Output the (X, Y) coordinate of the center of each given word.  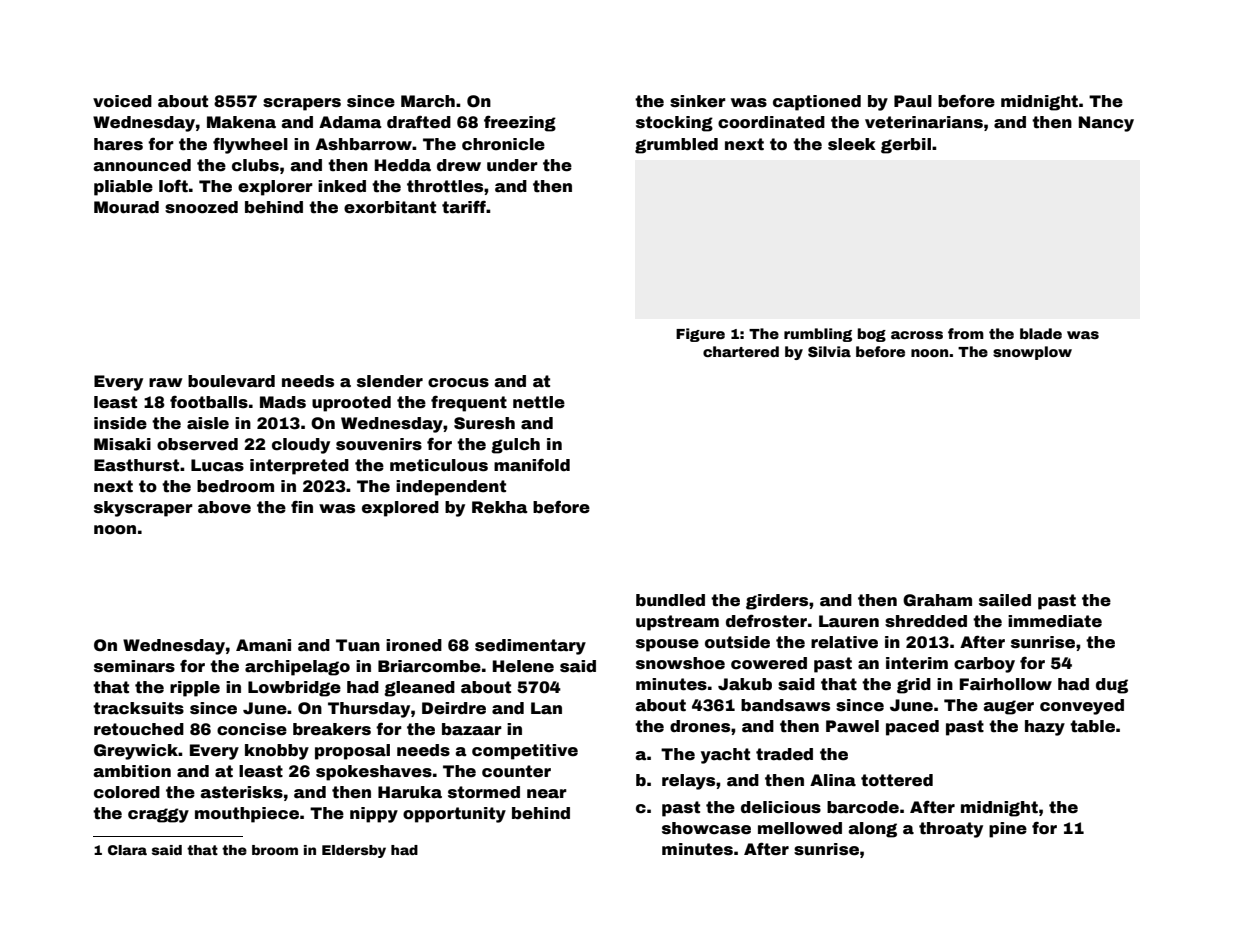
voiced (122, 101)
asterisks (241, 792)
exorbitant (390, 207)
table (1092, 726)
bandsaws (785, 705)
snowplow (1032, 353)
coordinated (771, 122)
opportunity (454, 815)
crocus (458, 383)
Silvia (829, 351)
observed (197, 444)
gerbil (906, 146)
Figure (700, 335)
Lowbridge (294, 689)
